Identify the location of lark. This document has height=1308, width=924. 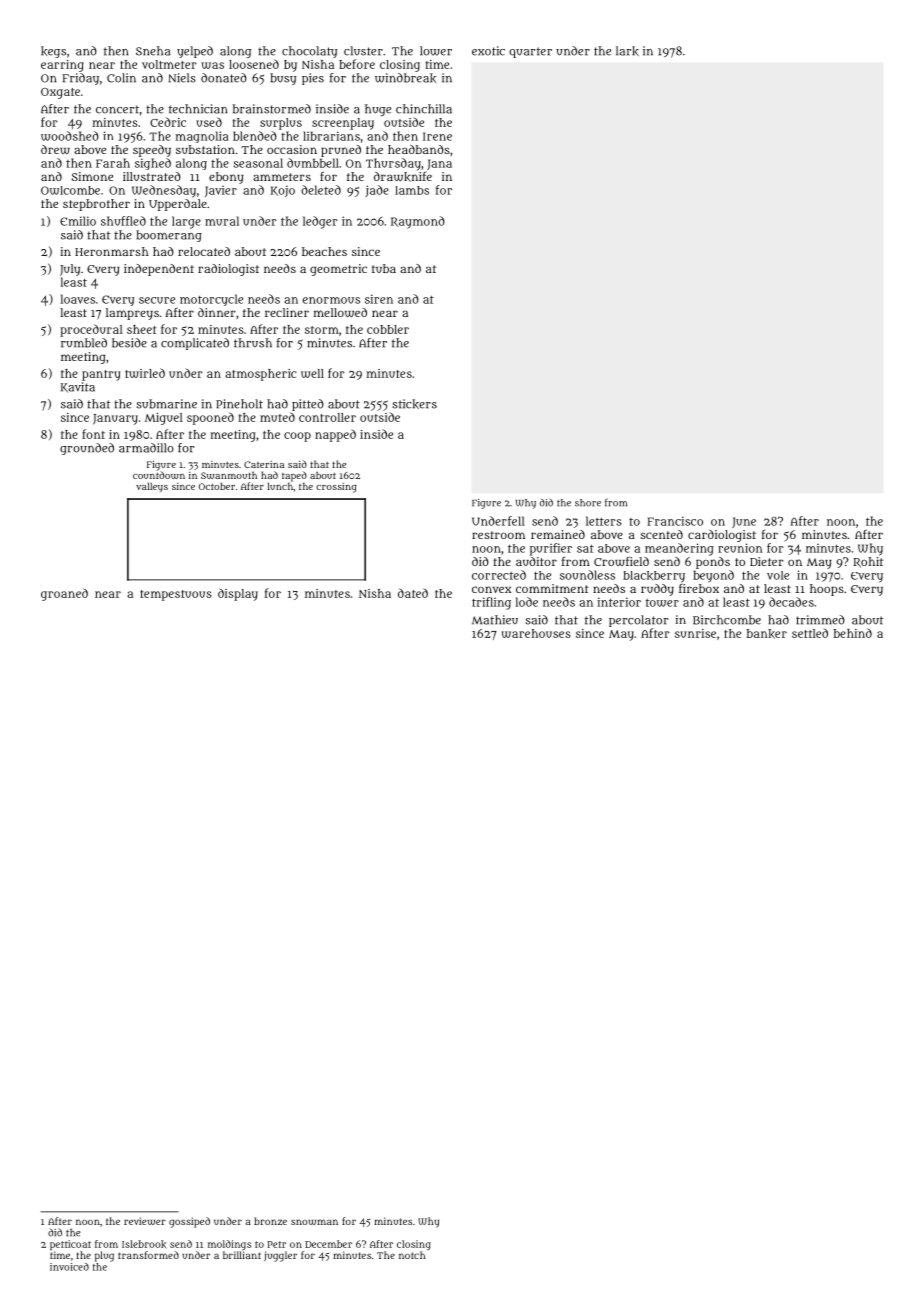
(627, 51).
